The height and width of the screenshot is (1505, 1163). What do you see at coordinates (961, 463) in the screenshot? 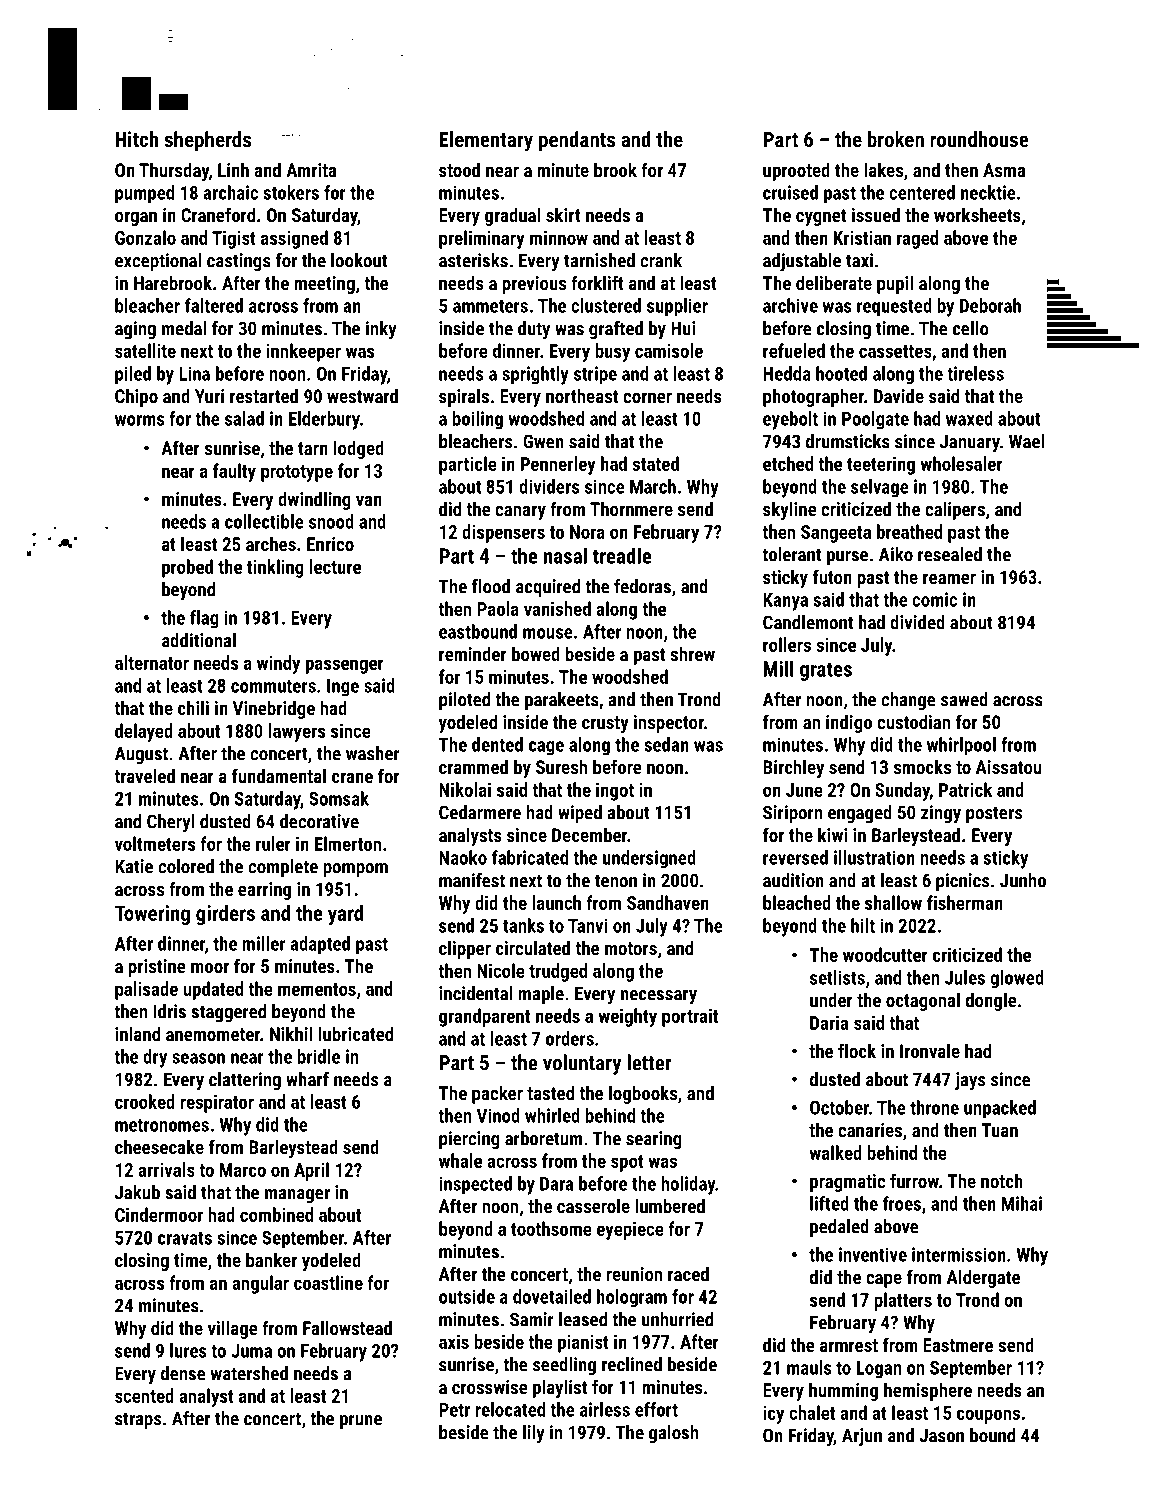
I see `wholesaler` at bounding box center [961, 463].
